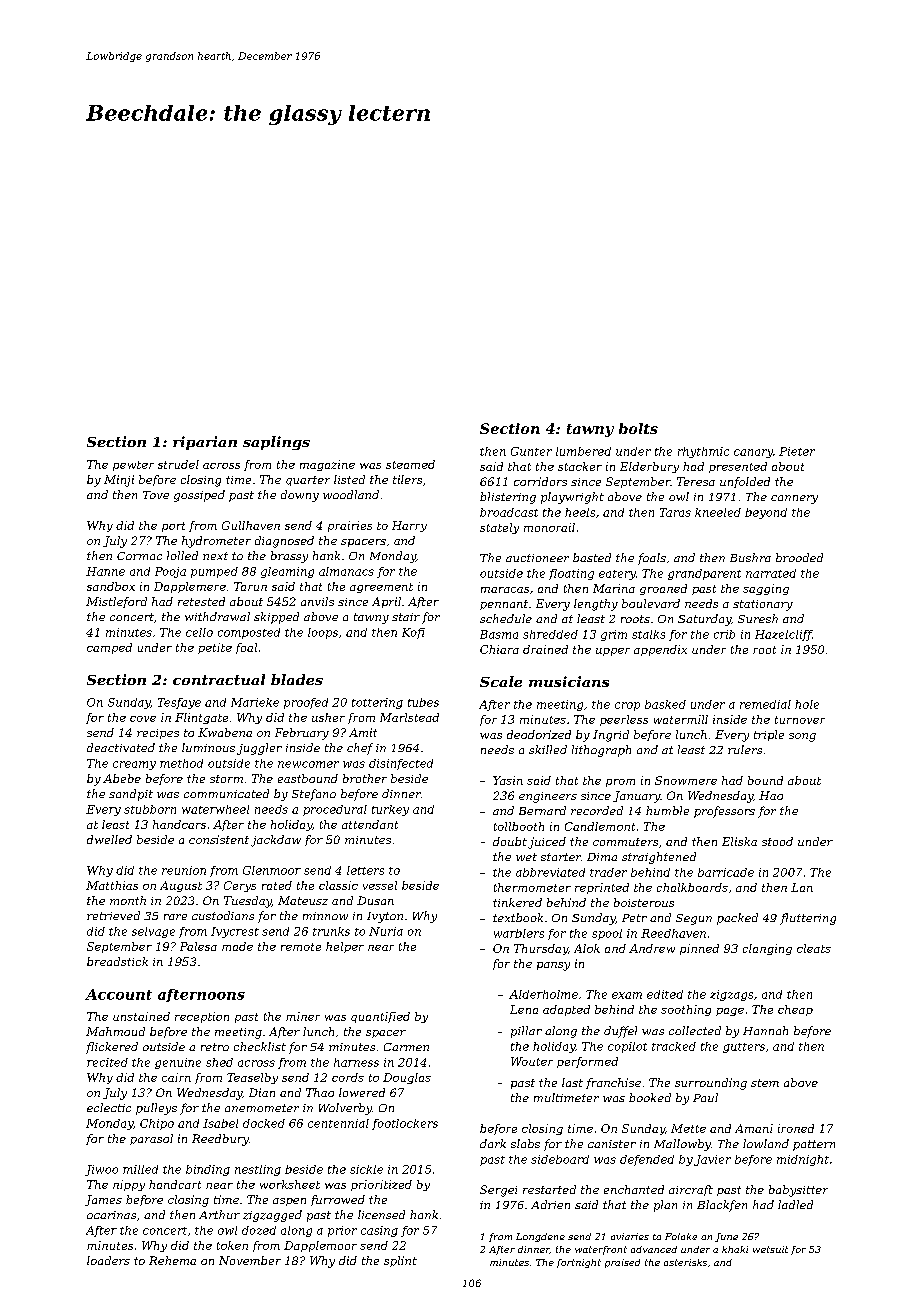  Describe the element at coordinates (400, 1261) in the image. I see `splint` at that location.
